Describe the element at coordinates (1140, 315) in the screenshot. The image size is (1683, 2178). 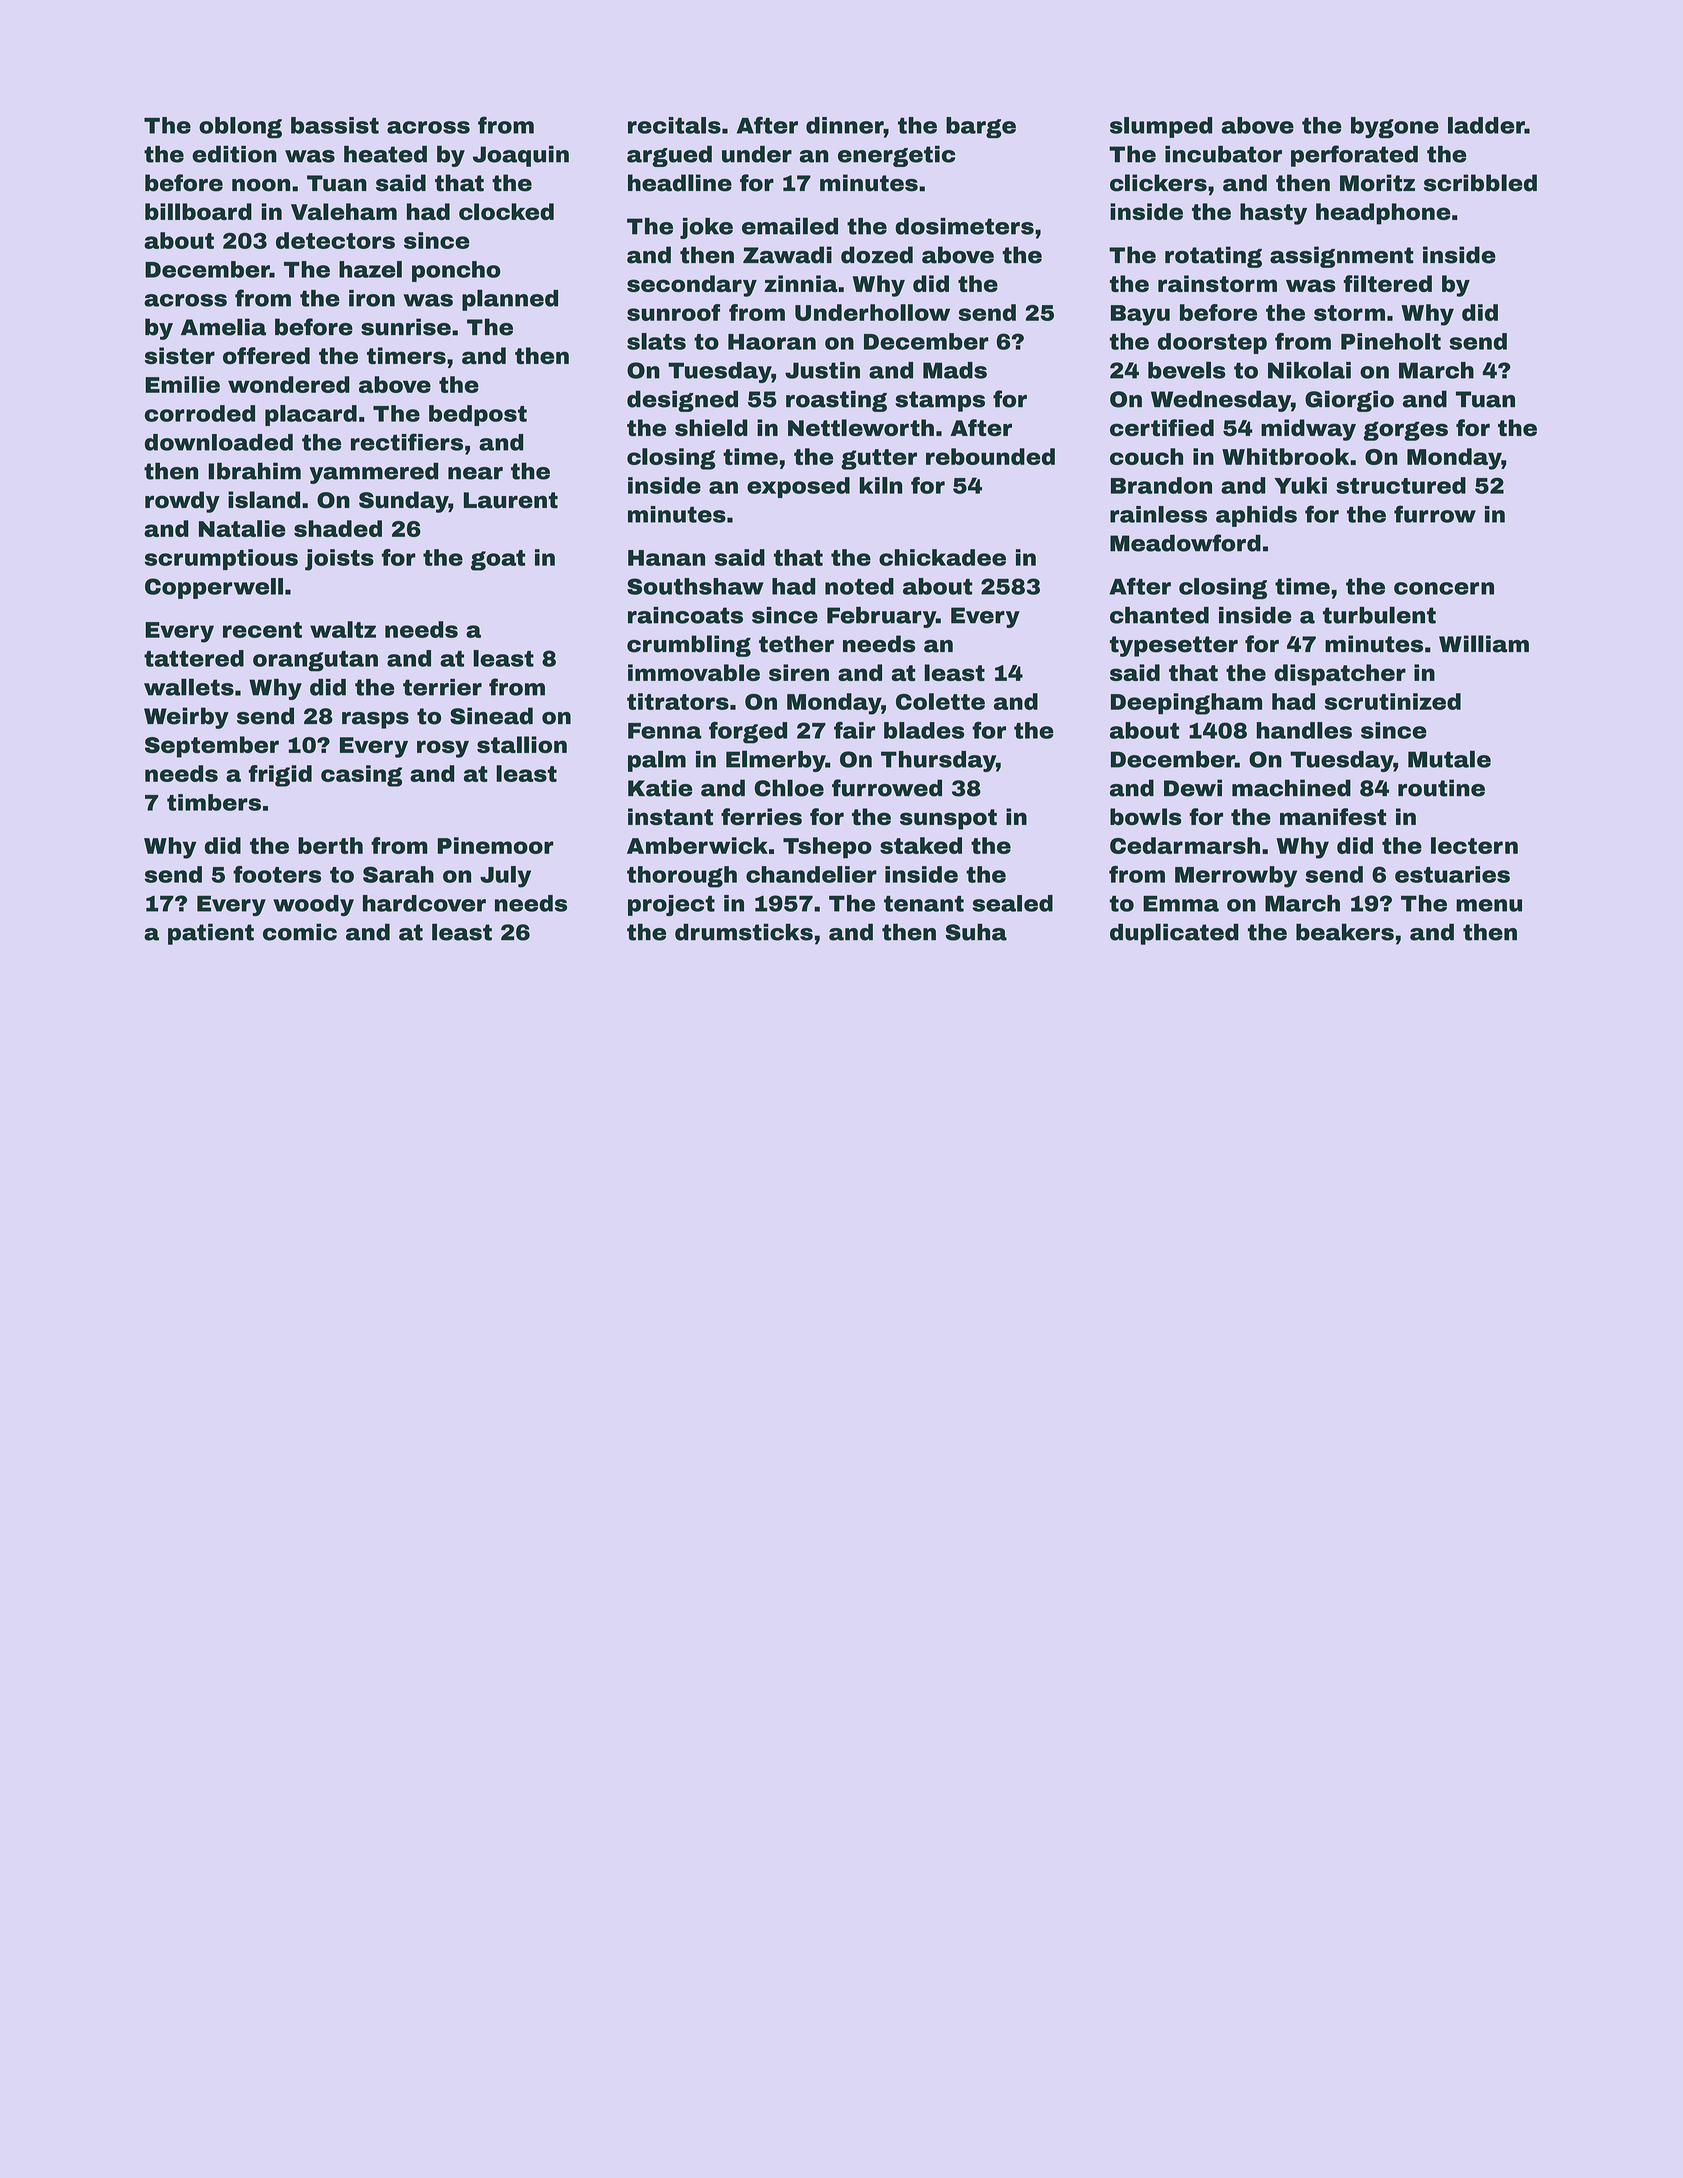
I see `Bayu` at that location.
